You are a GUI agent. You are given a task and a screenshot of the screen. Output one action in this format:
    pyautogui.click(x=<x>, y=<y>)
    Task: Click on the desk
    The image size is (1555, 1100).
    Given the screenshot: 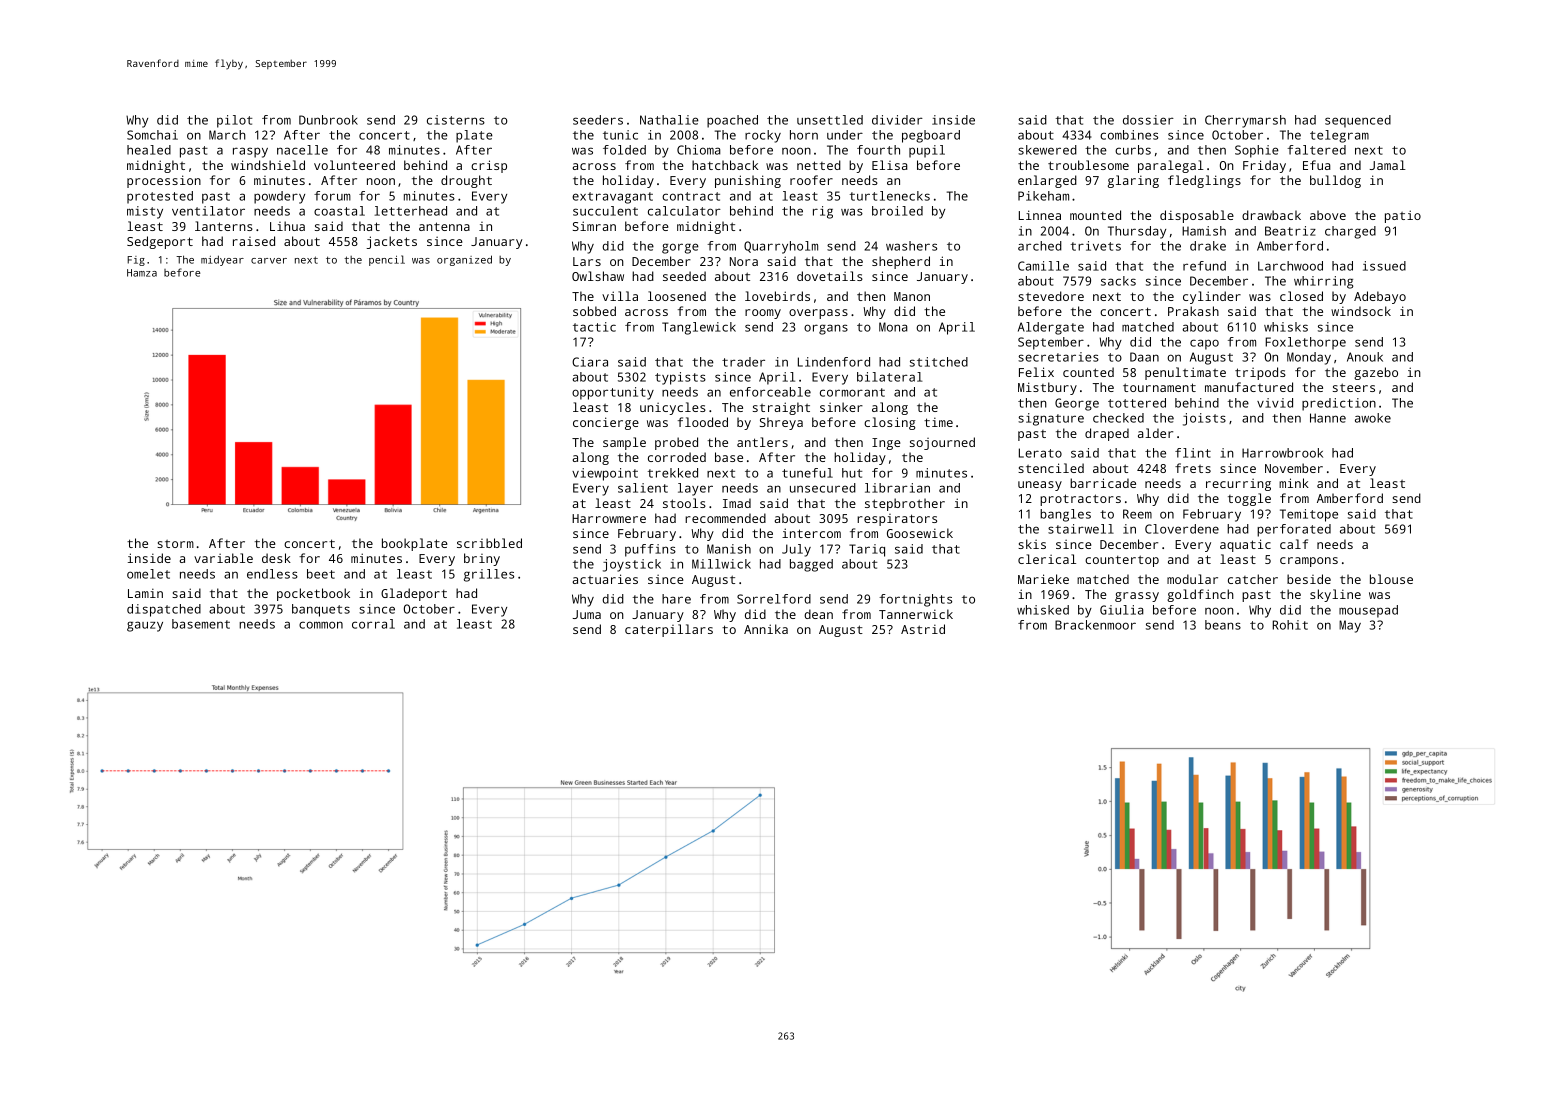 What is the action you would take?
    pyautogui.click(x=276, y=558)
